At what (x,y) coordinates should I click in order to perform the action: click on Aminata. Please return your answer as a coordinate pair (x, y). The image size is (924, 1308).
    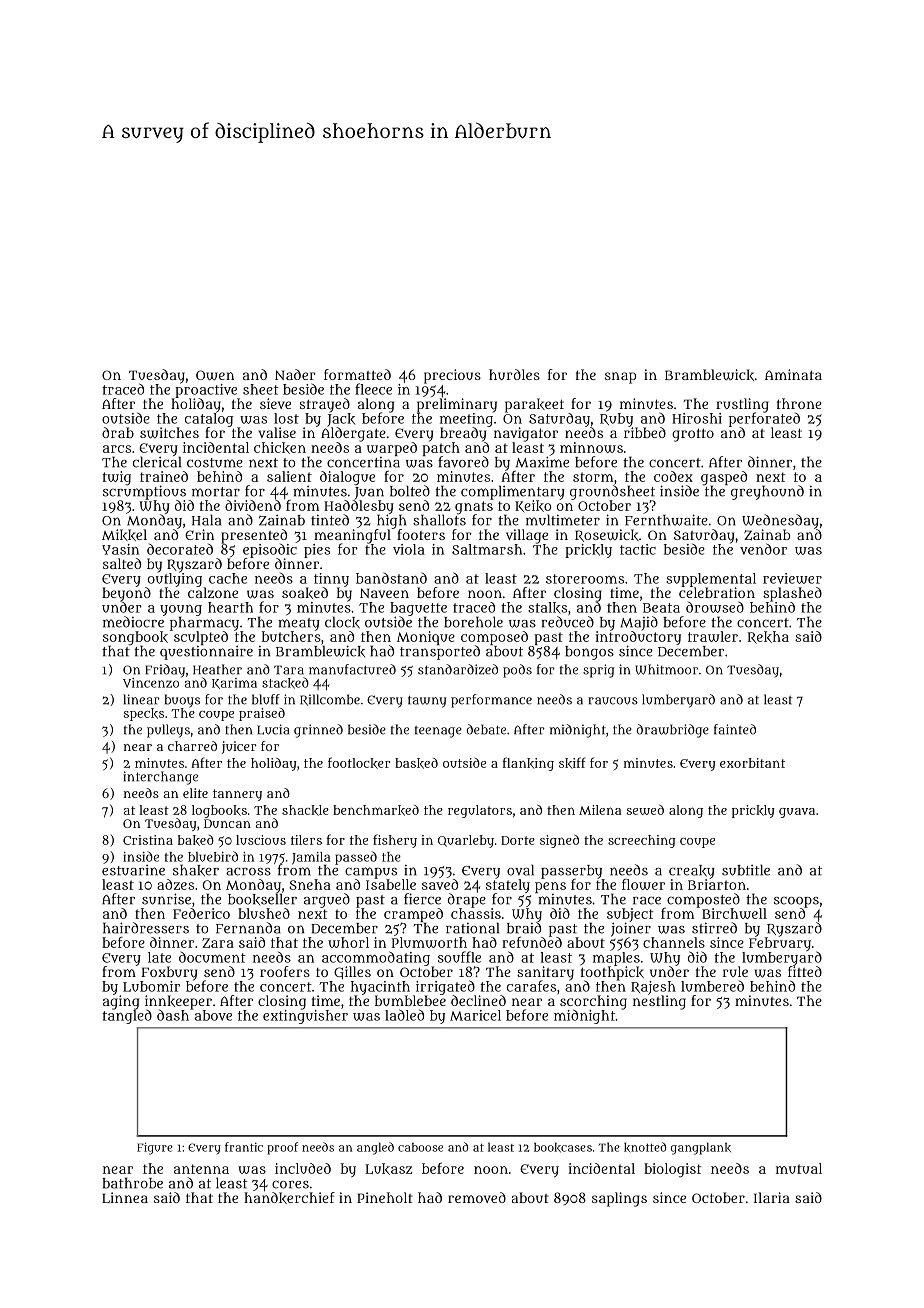
    Looking at the image, I should click on (793, 374).
